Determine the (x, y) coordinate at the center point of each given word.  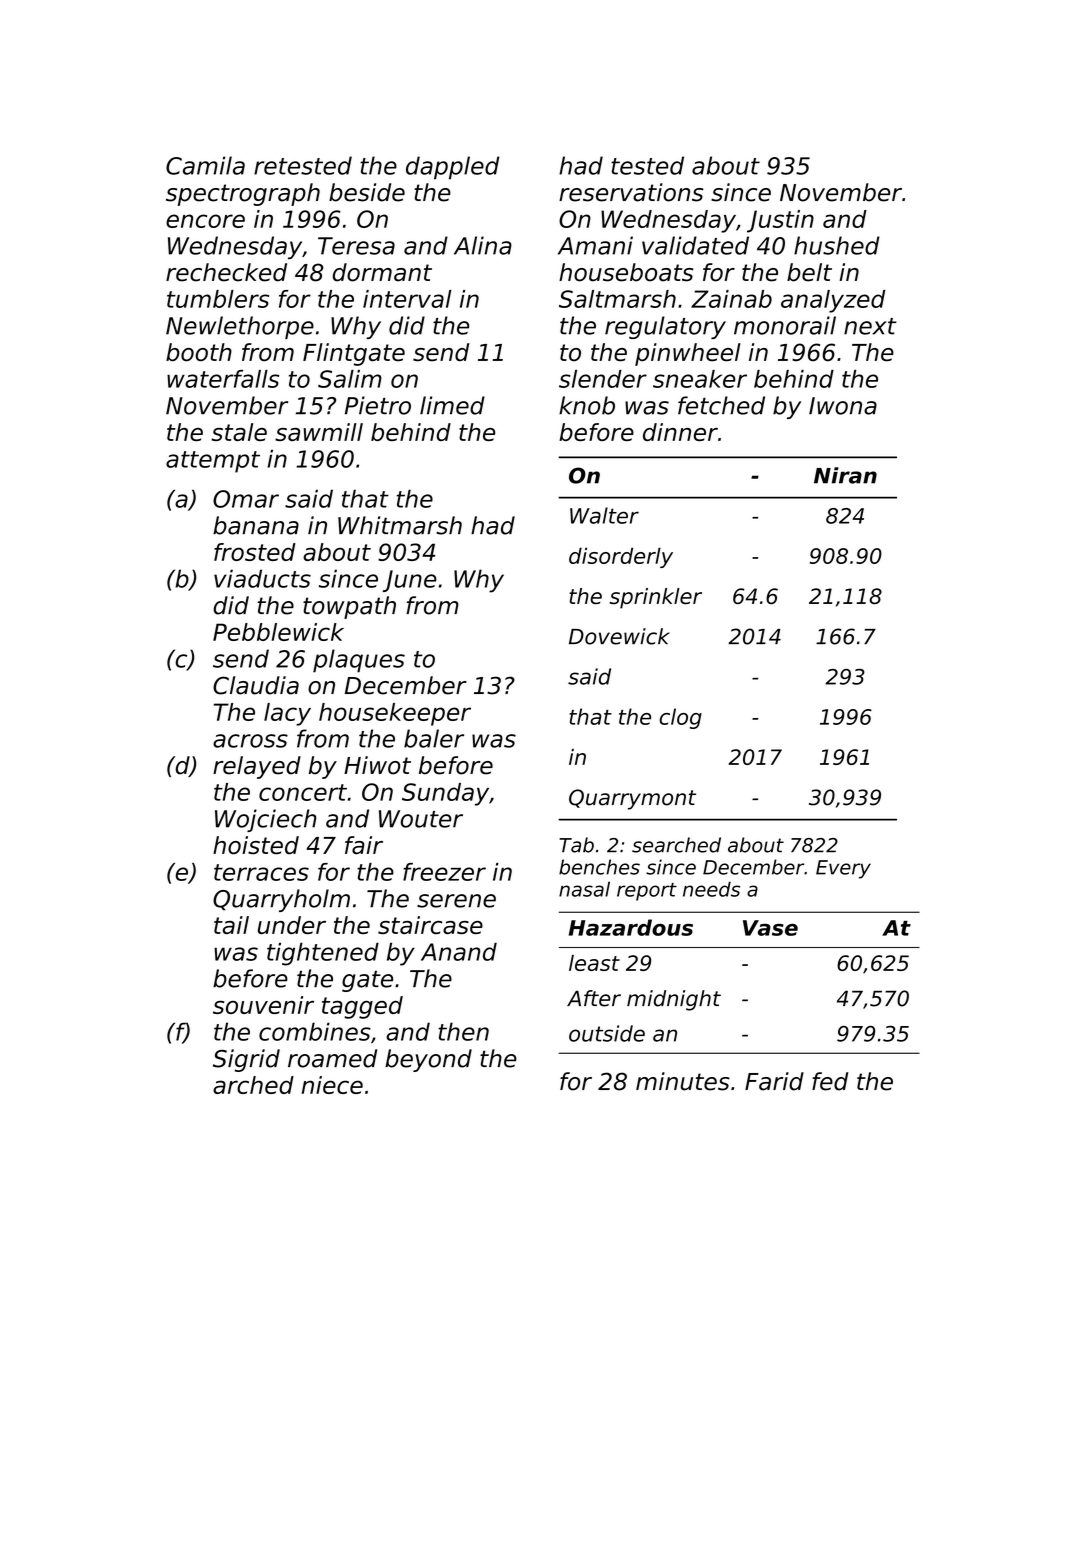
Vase (770, 928)
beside (367, 192)
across (250, 741)
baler (434, 738)
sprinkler (656, 598)
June (410, 581)
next (870, 326)
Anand (459, 951)
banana (256, 525)
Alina (483, 245)
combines (315, 1031)
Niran (845, 475)
